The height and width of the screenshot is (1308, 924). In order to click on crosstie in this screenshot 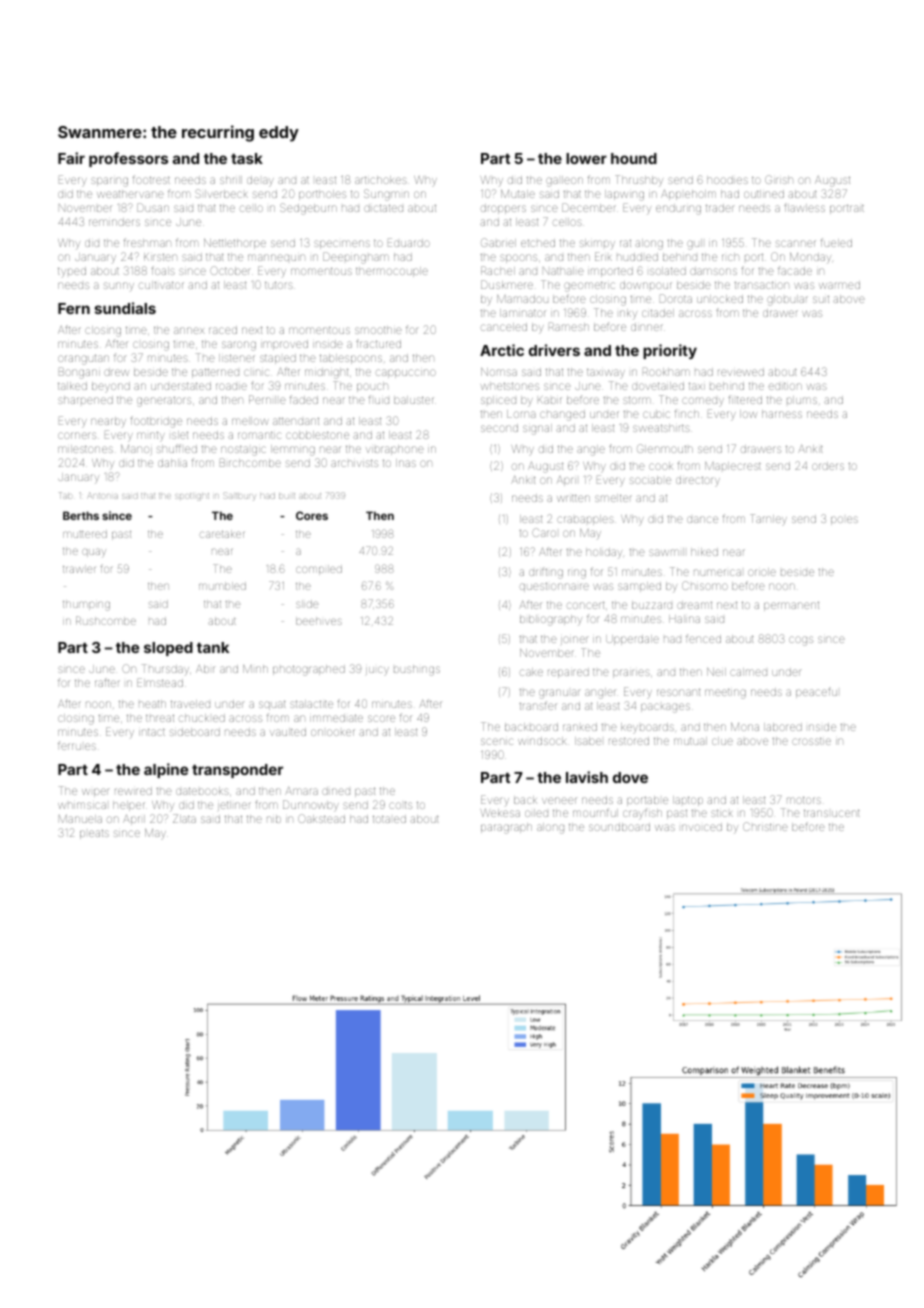, I will do `click(811, 741)`.
